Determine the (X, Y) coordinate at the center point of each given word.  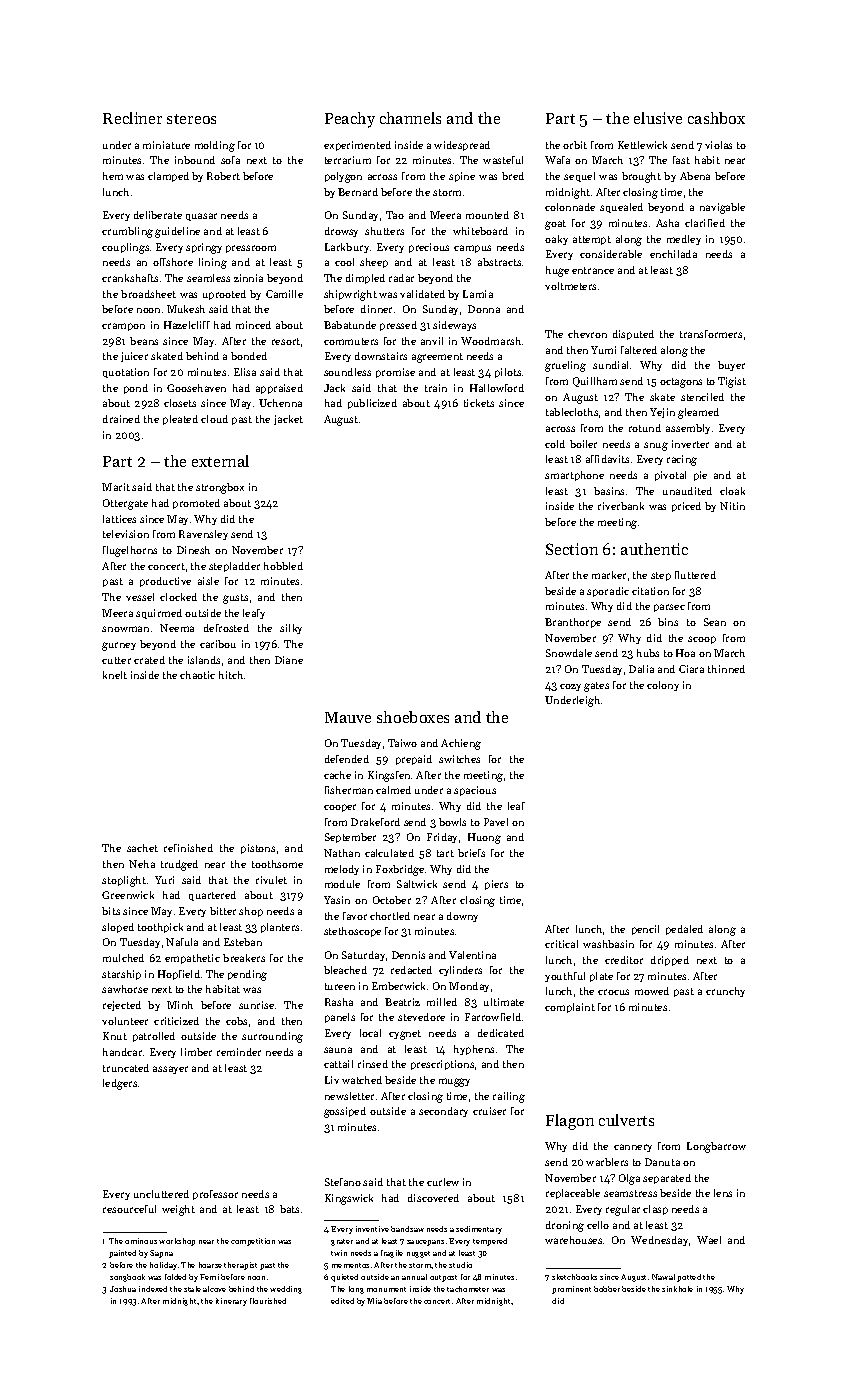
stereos (191, 119)
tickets (479, 403)
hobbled (283, 566)
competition (253, 1242)
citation (650, 591)
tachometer (468, 1289)
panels (340, 1018)
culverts (626, 1120)
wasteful (503, 160)
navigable (722, 208)
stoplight (124, 881)
